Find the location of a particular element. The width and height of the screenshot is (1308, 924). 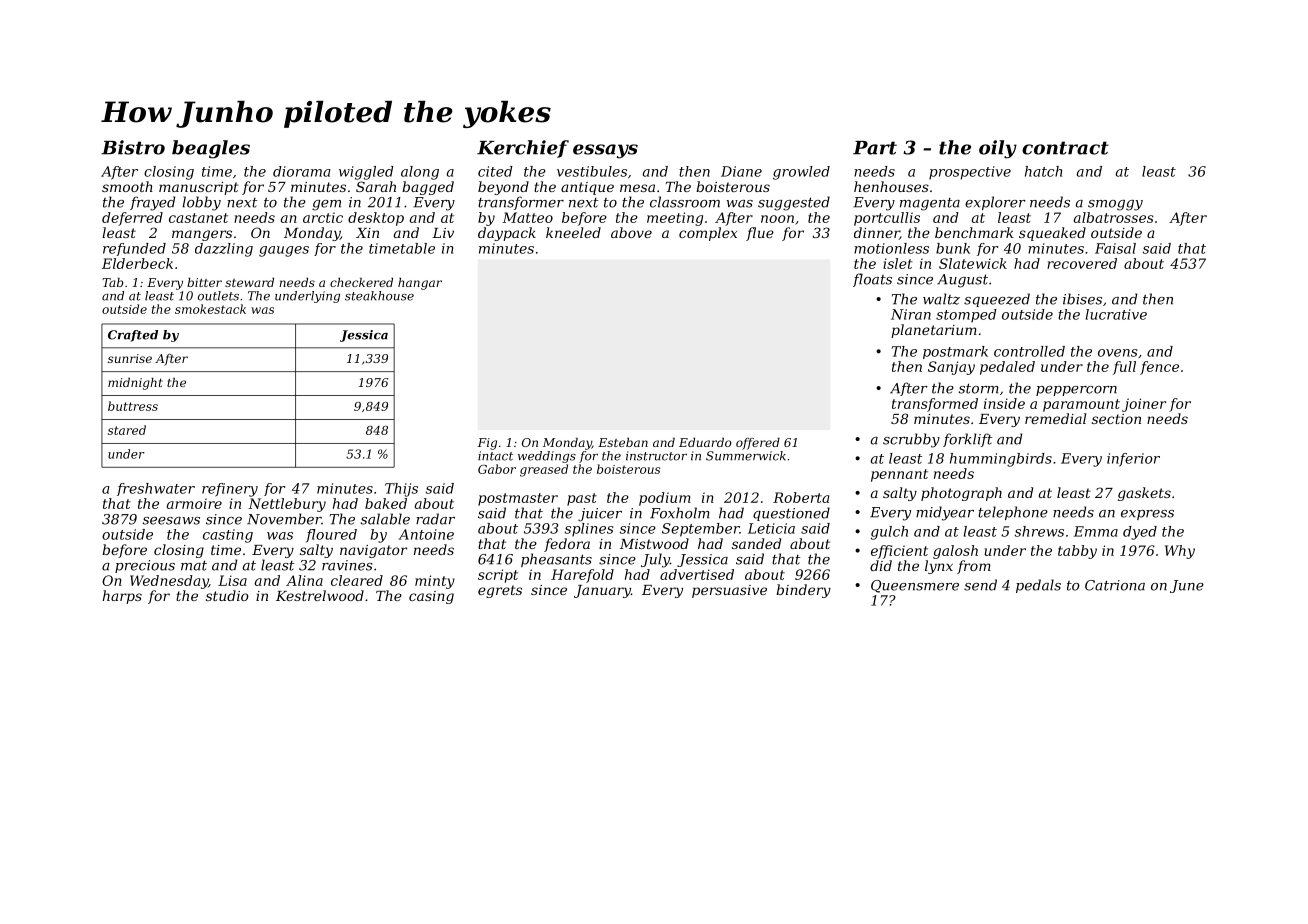

ibises is located at coordinates (1082, 299).
